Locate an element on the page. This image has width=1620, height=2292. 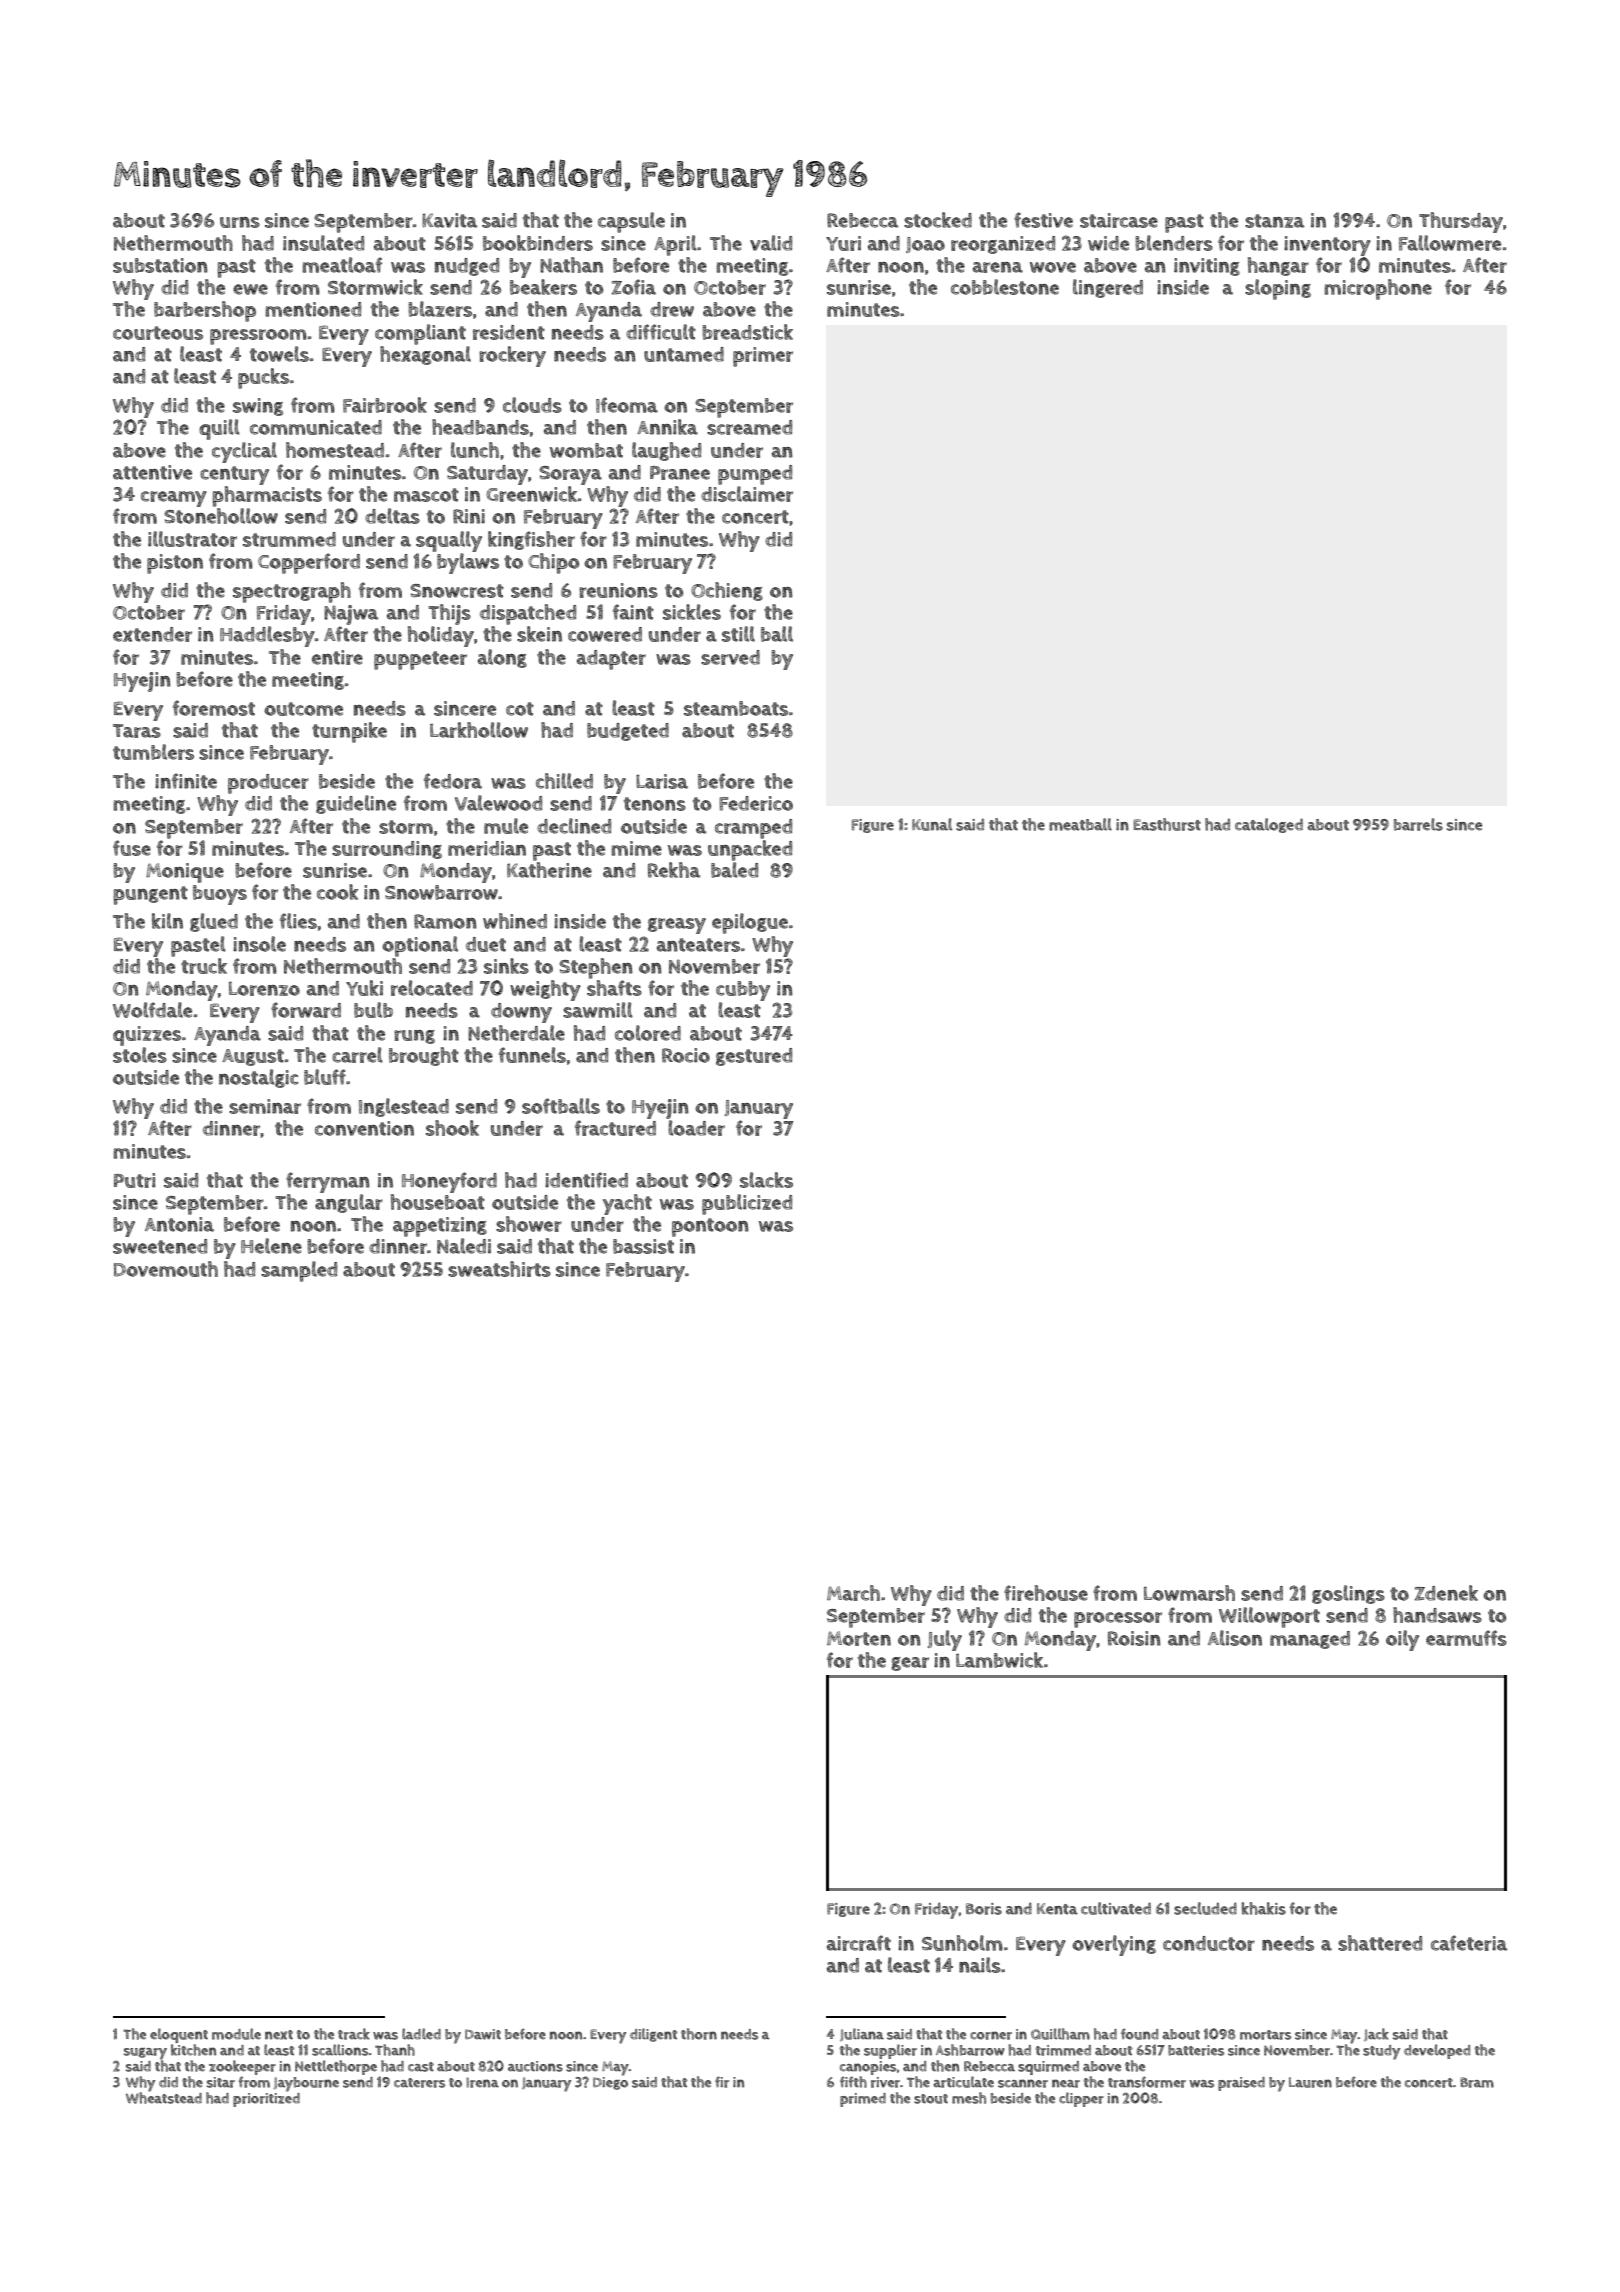
urns is located at coordinates (240, 222).
